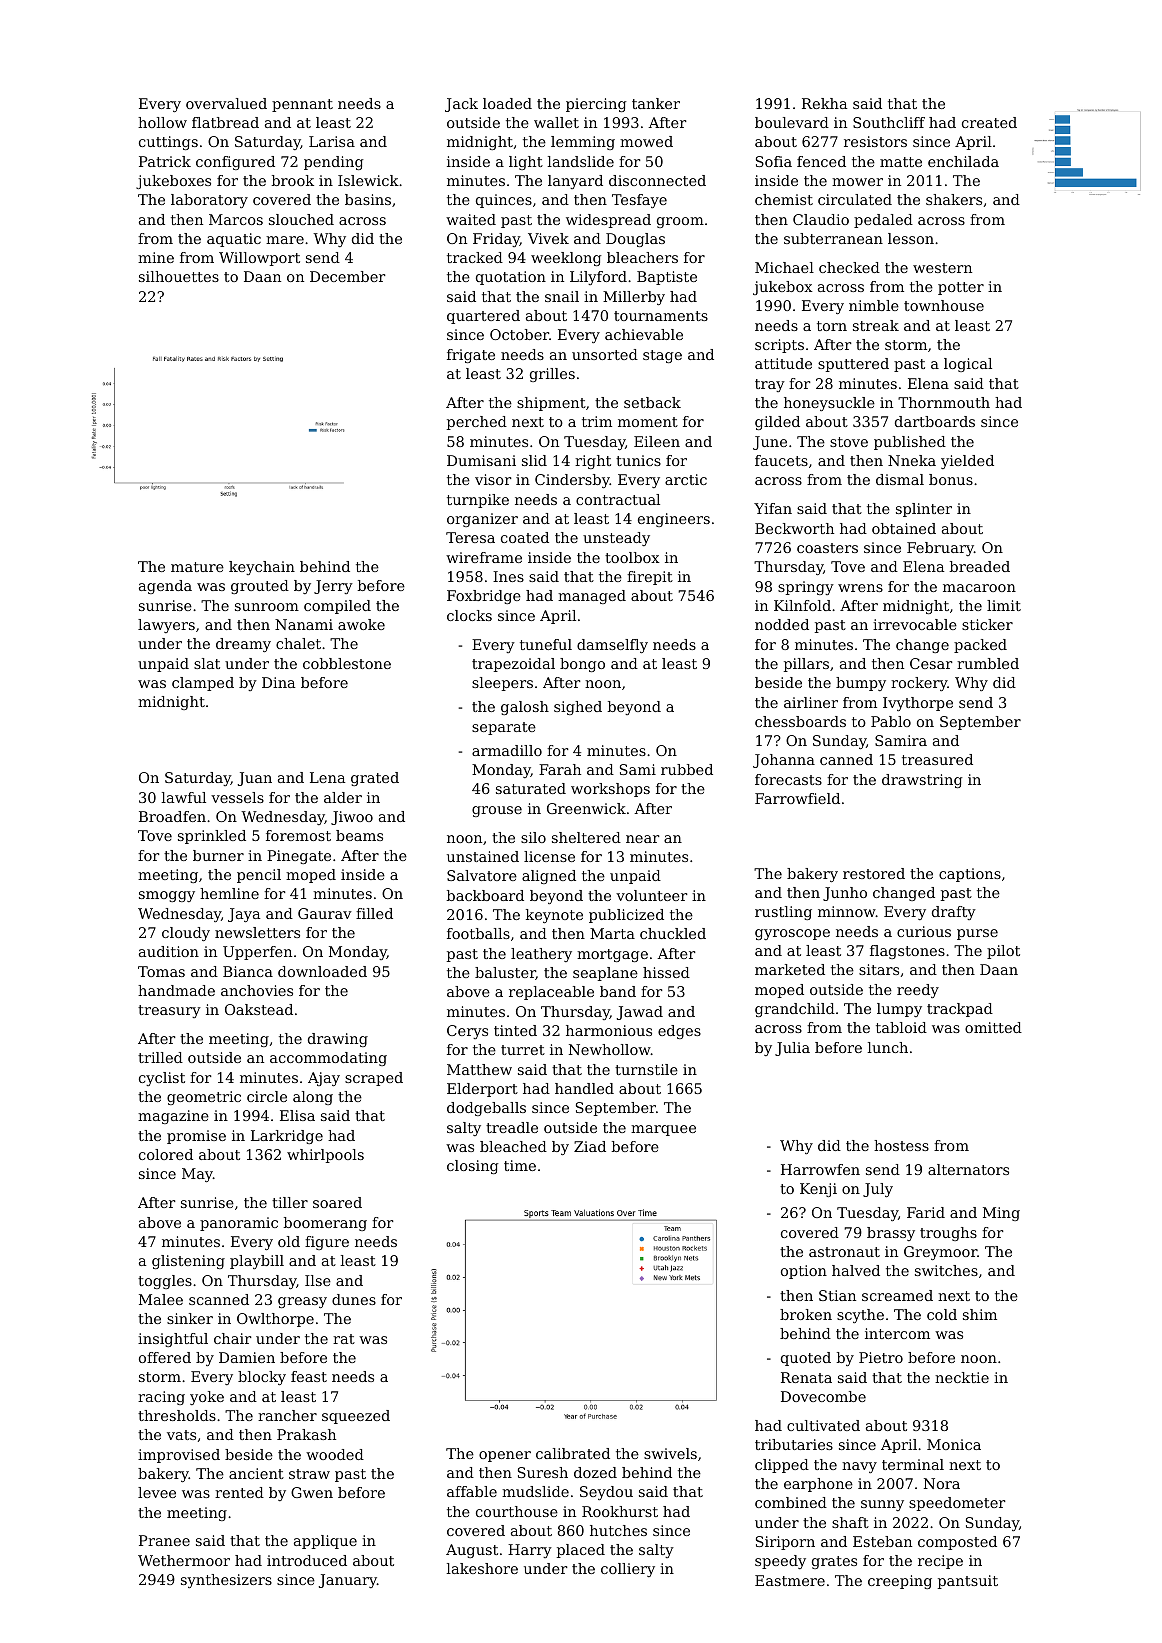  What do you see at coordinates (546, 644) in the image?
I see `tuneful` at bounding box center [546, 644].
